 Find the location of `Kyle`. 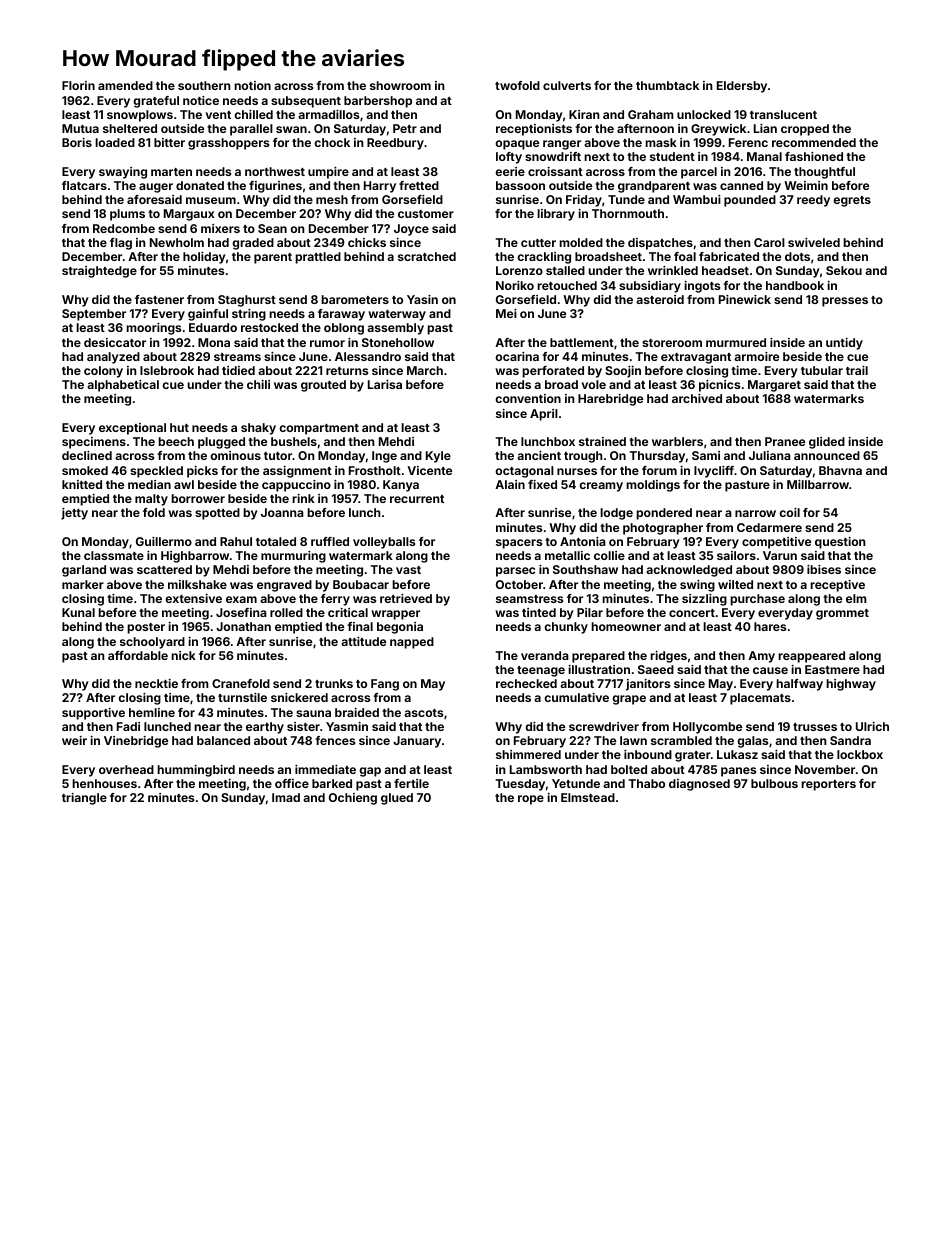

Kyle is located at coordinates (438, 457).
